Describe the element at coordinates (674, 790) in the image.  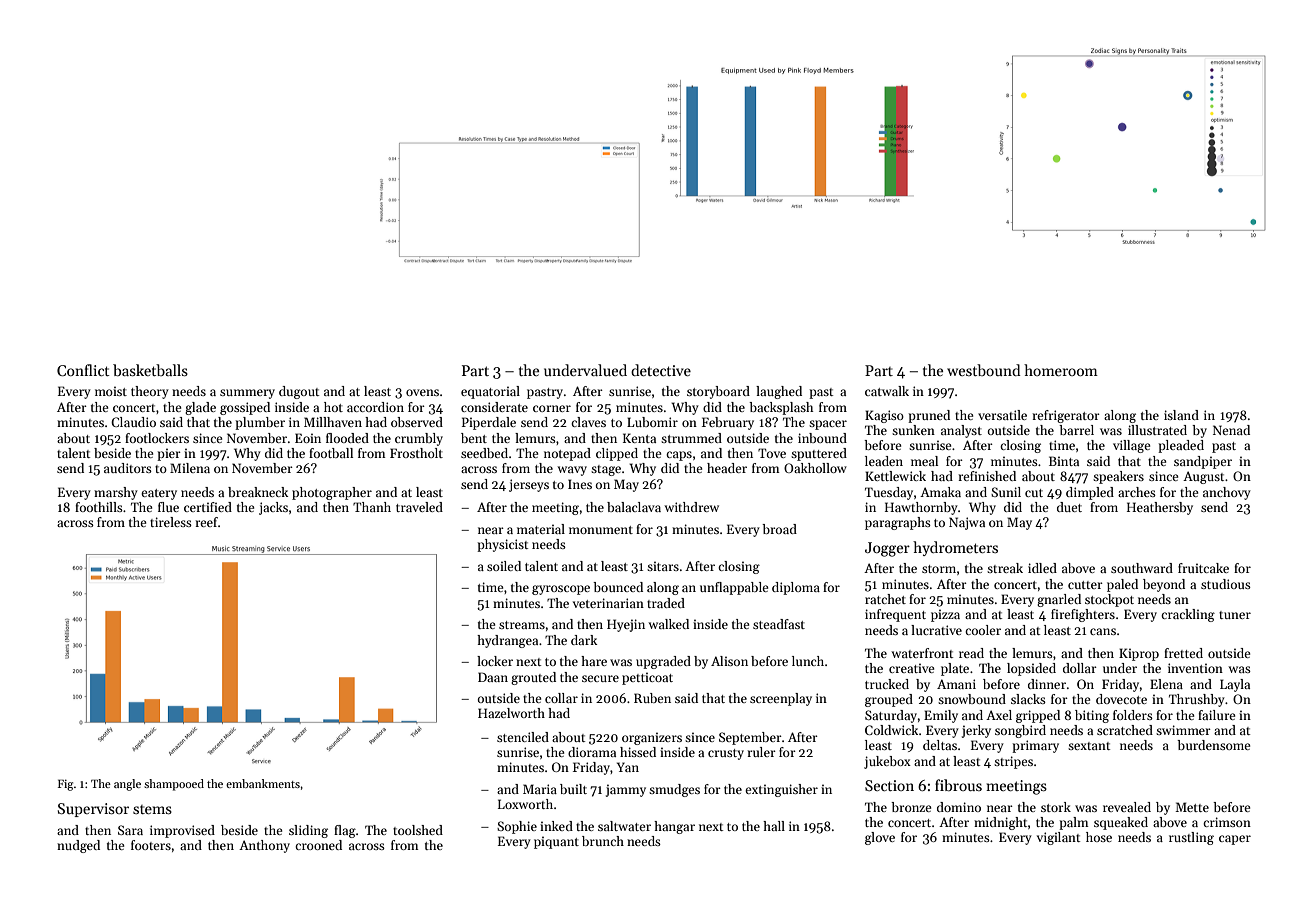
I see `smudges` at that location.
